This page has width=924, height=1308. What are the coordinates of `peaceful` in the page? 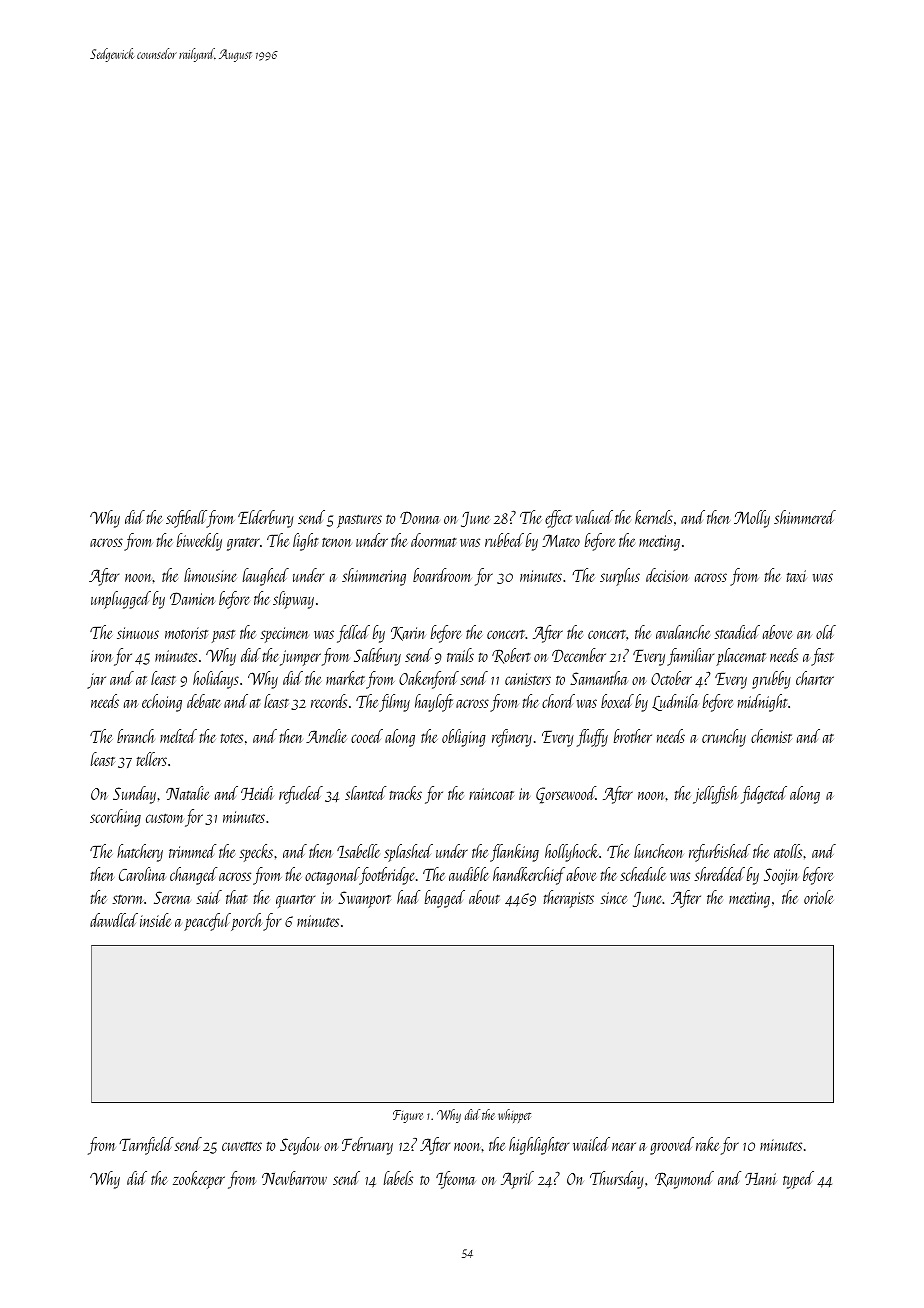 It's located at (207, 922).
